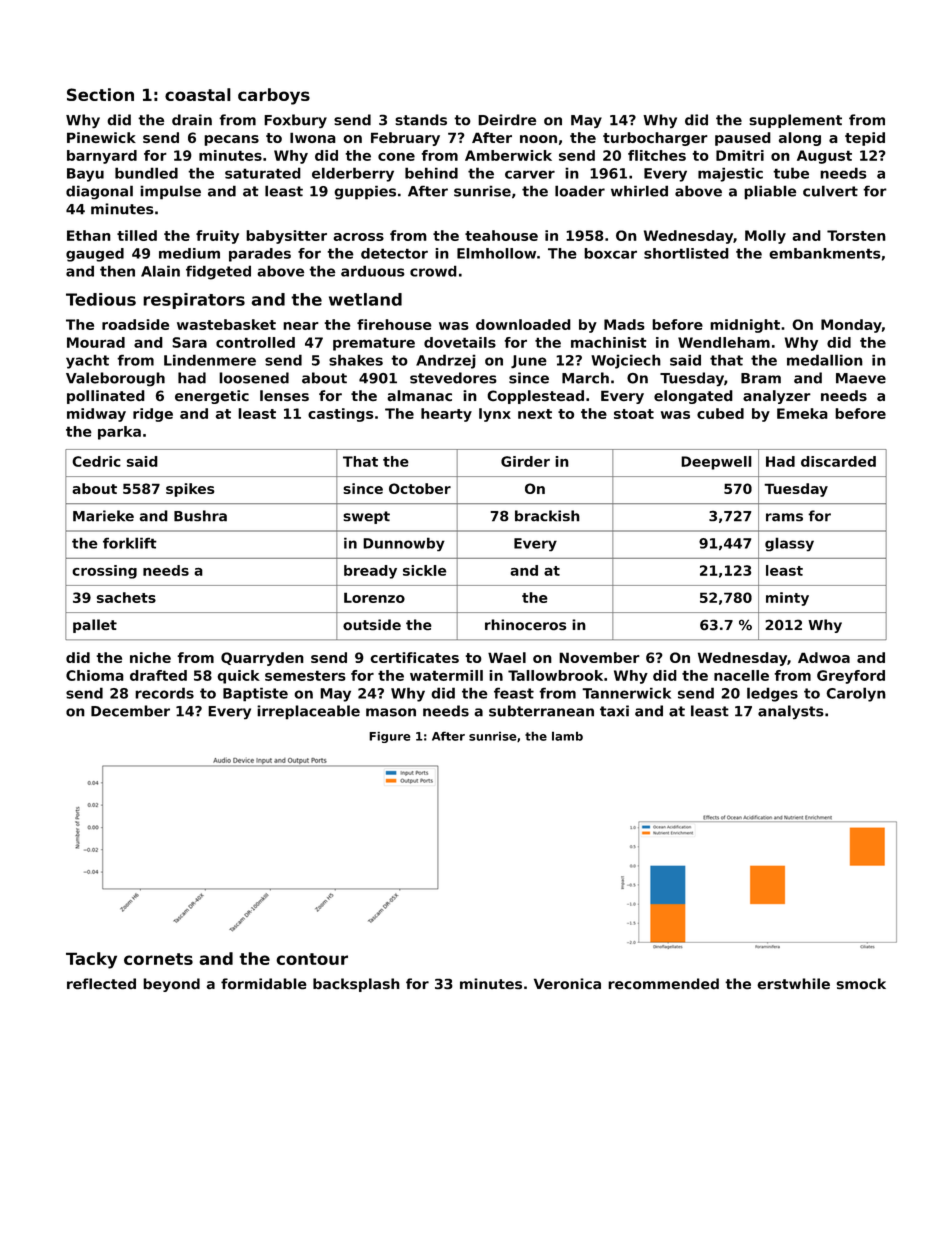 This page has width=952, height=1233. Describe the element at coordinates (158, 959) in the page. I see `cornets` at that location.
